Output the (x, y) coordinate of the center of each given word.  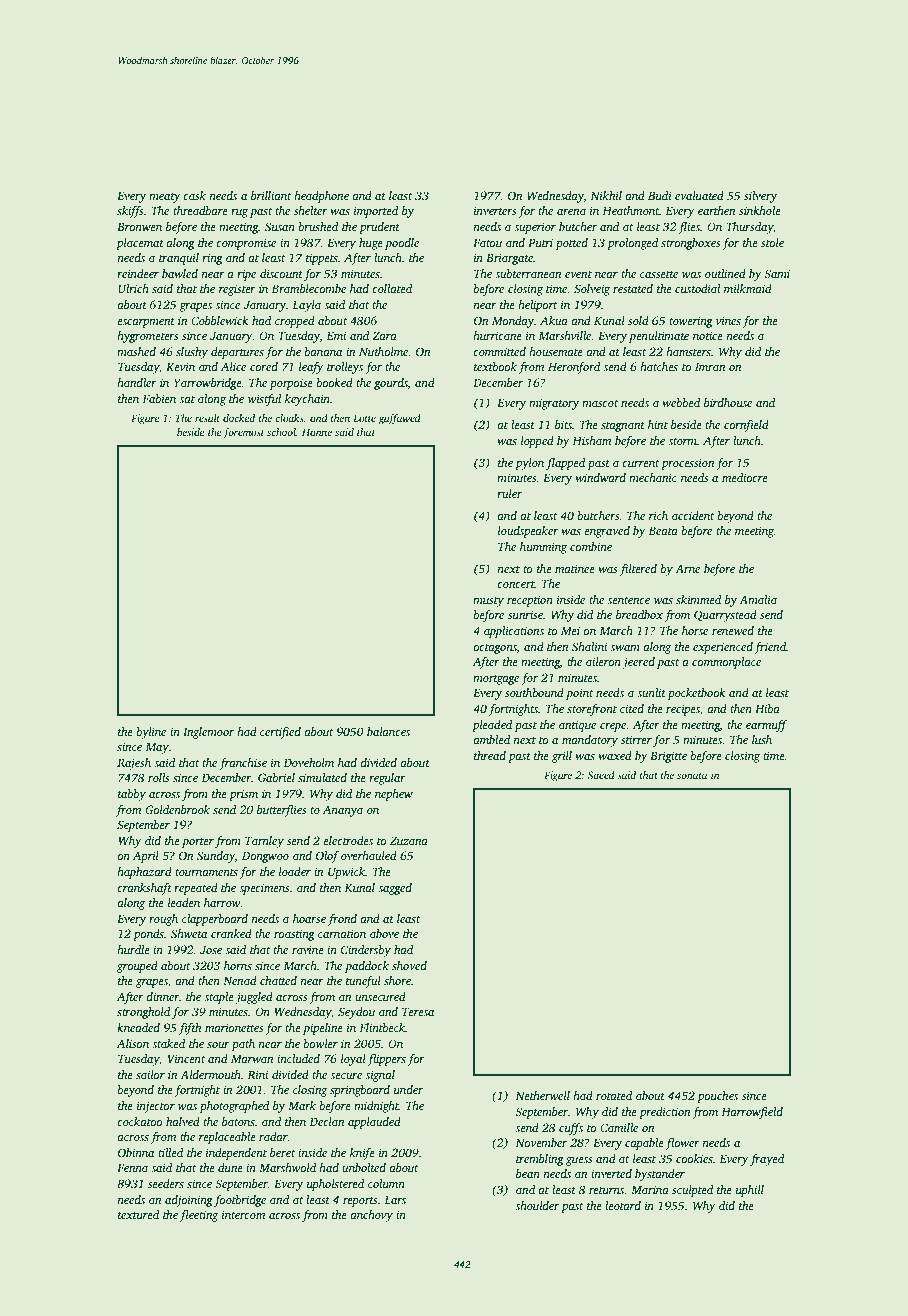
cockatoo (139, 1121)
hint (658, 424)
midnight (376, 1107)
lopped (537, 442)
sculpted (692, 1191)
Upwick (346, 873)
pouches (717, 1097)
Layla (306, 306)
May (157, 748)
